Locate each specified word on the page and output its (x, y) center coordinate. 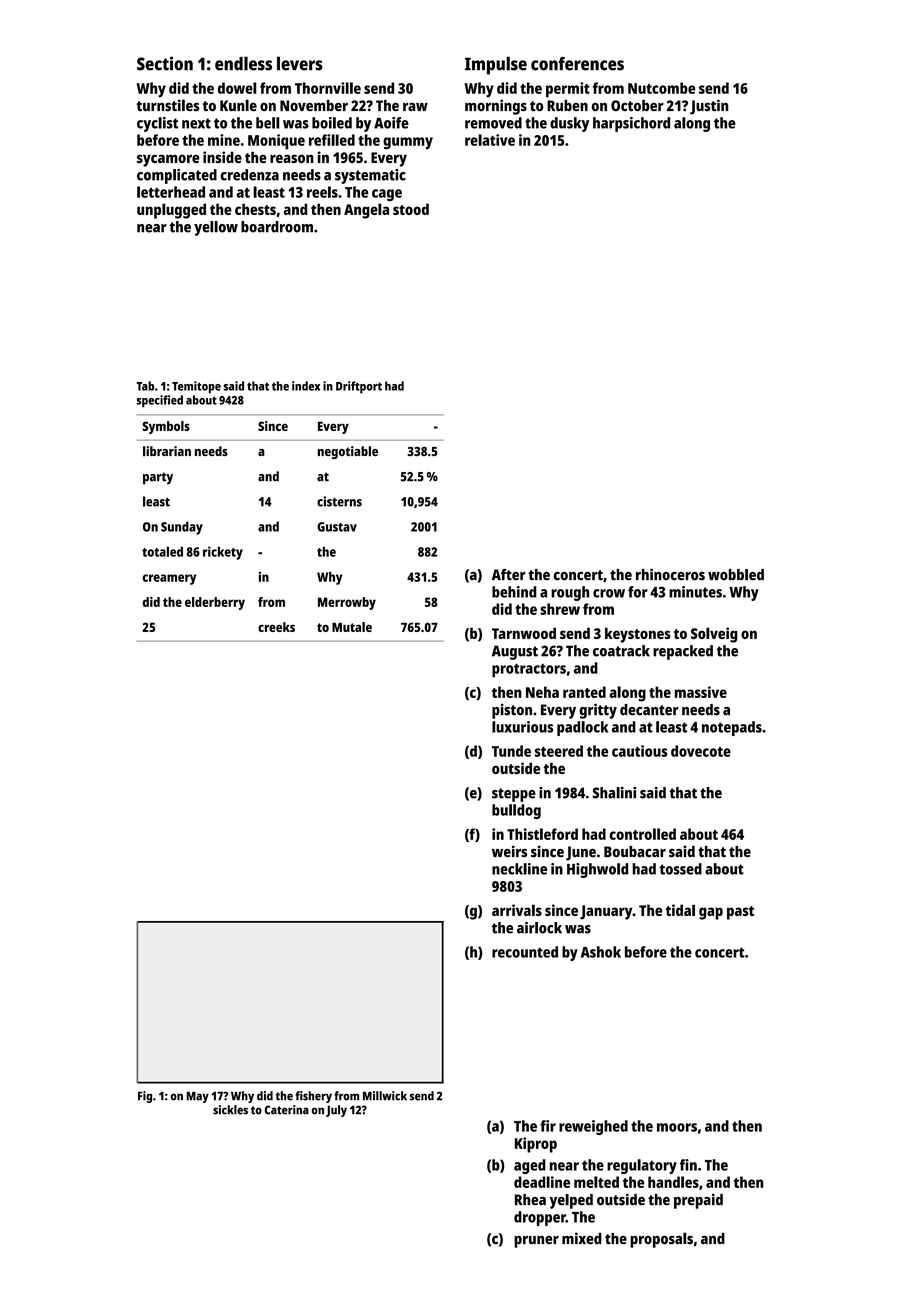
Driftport (359, 387)
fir (548, 1126)
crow (609, 593)
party (158, 478)
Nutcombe (661, 88)
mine (224, 140)
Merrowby (347, 603)
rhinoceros (670, 574)
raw (415, 106)
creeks (276, 627)
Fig (145, 1097)
